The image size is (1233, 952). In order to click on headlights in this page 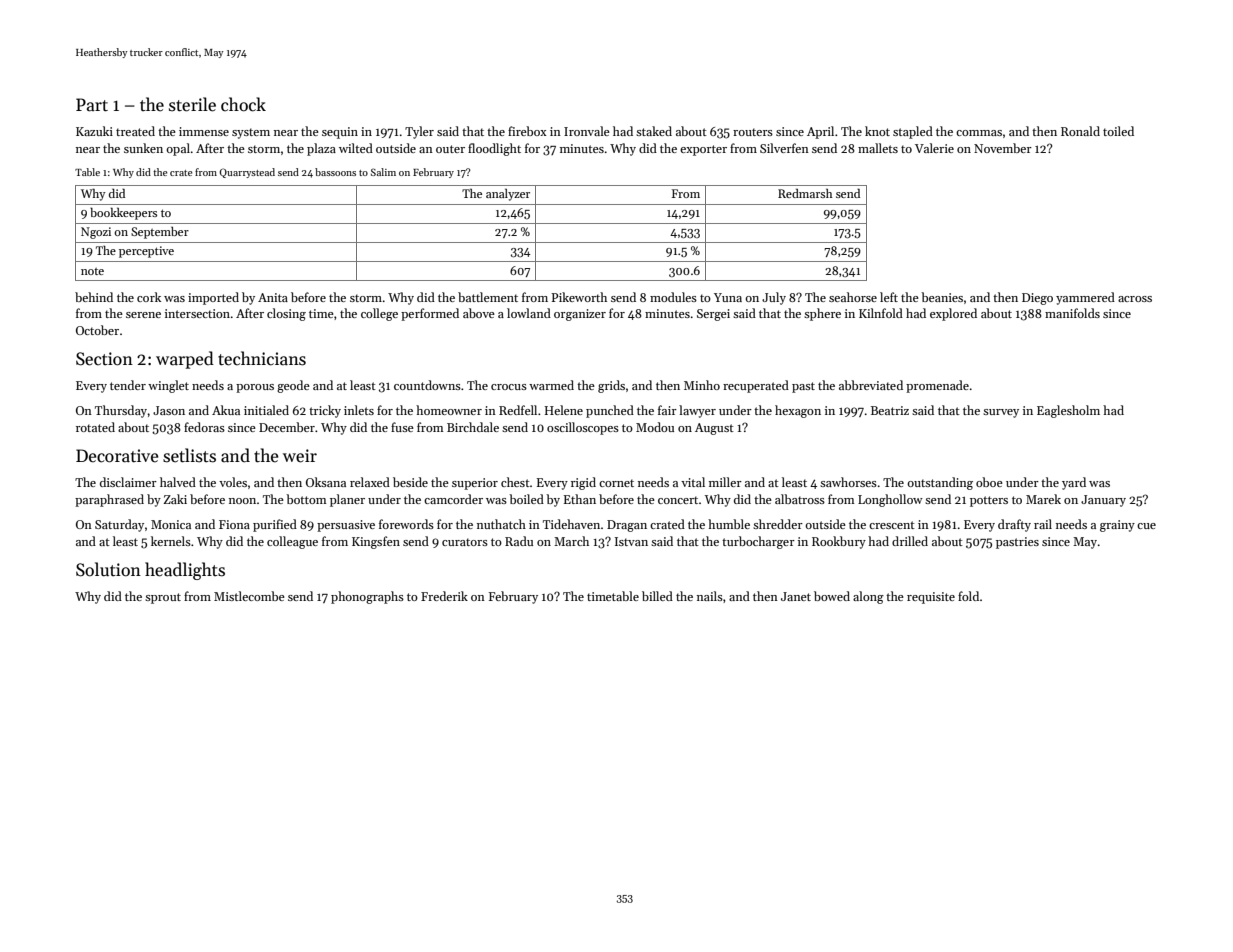, I will do `click(185, 571)`.
